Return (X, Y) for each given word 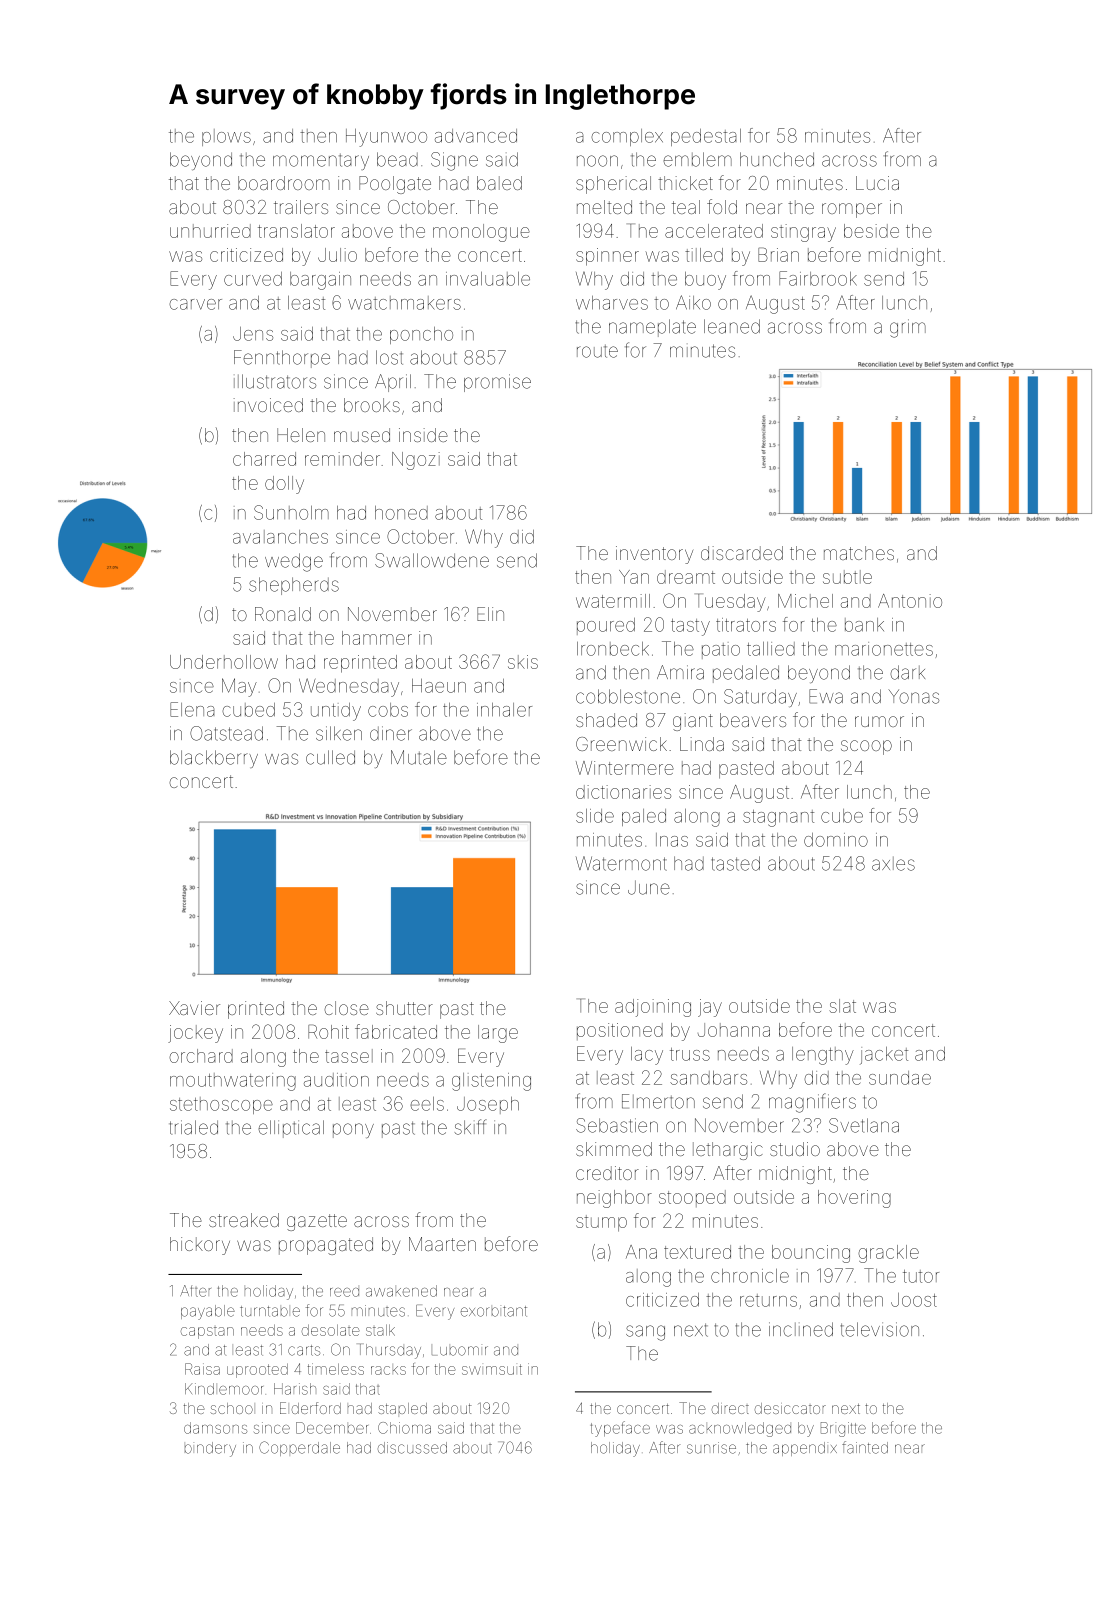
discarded (742, 553)
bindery (210, 1449)
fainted (865, 1447)
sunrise (711, 1448)
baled (499, 183)
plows (226, 137)
